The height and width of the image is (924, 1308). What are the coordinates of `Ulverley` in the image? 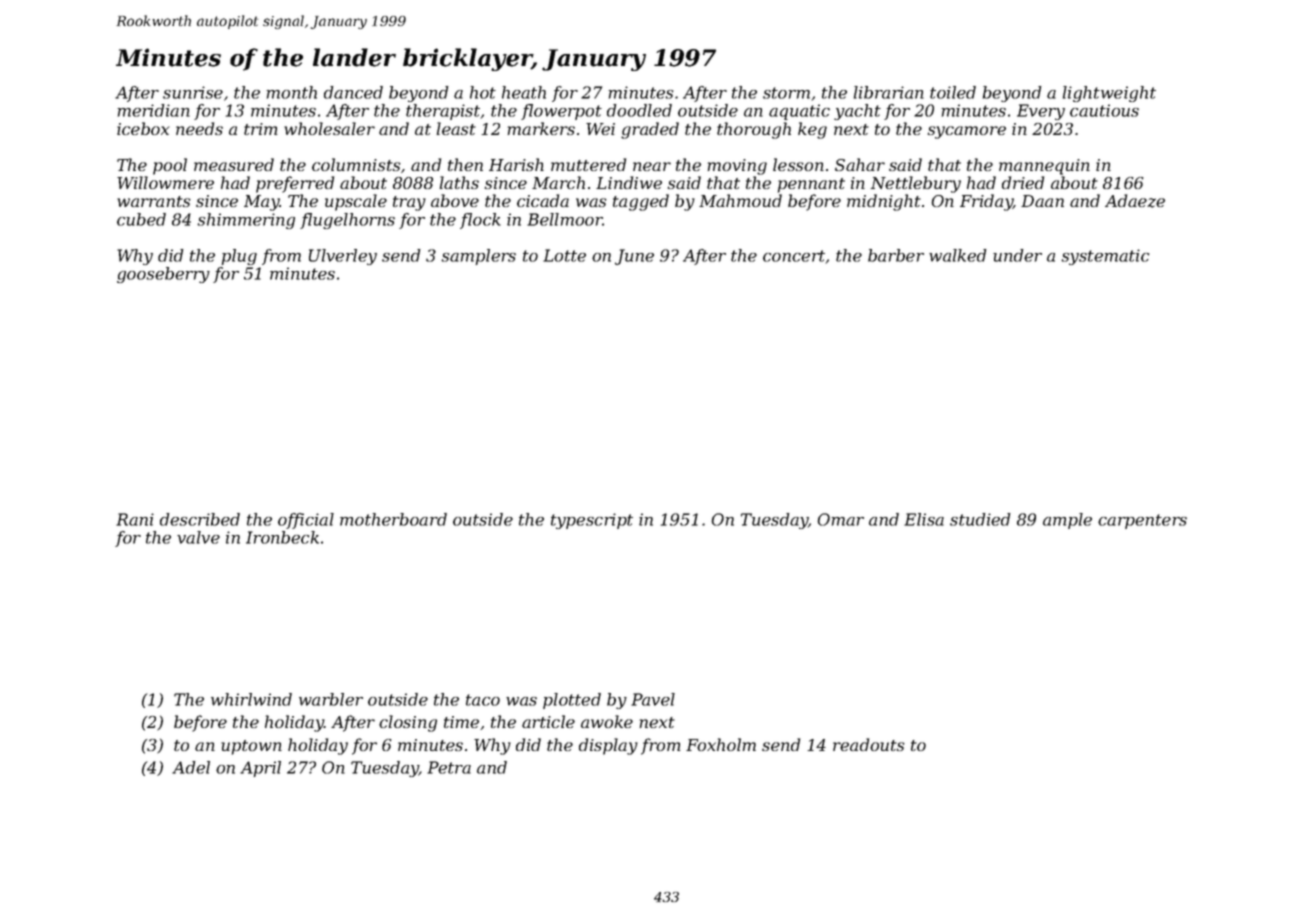 It's located at (343, 257).
